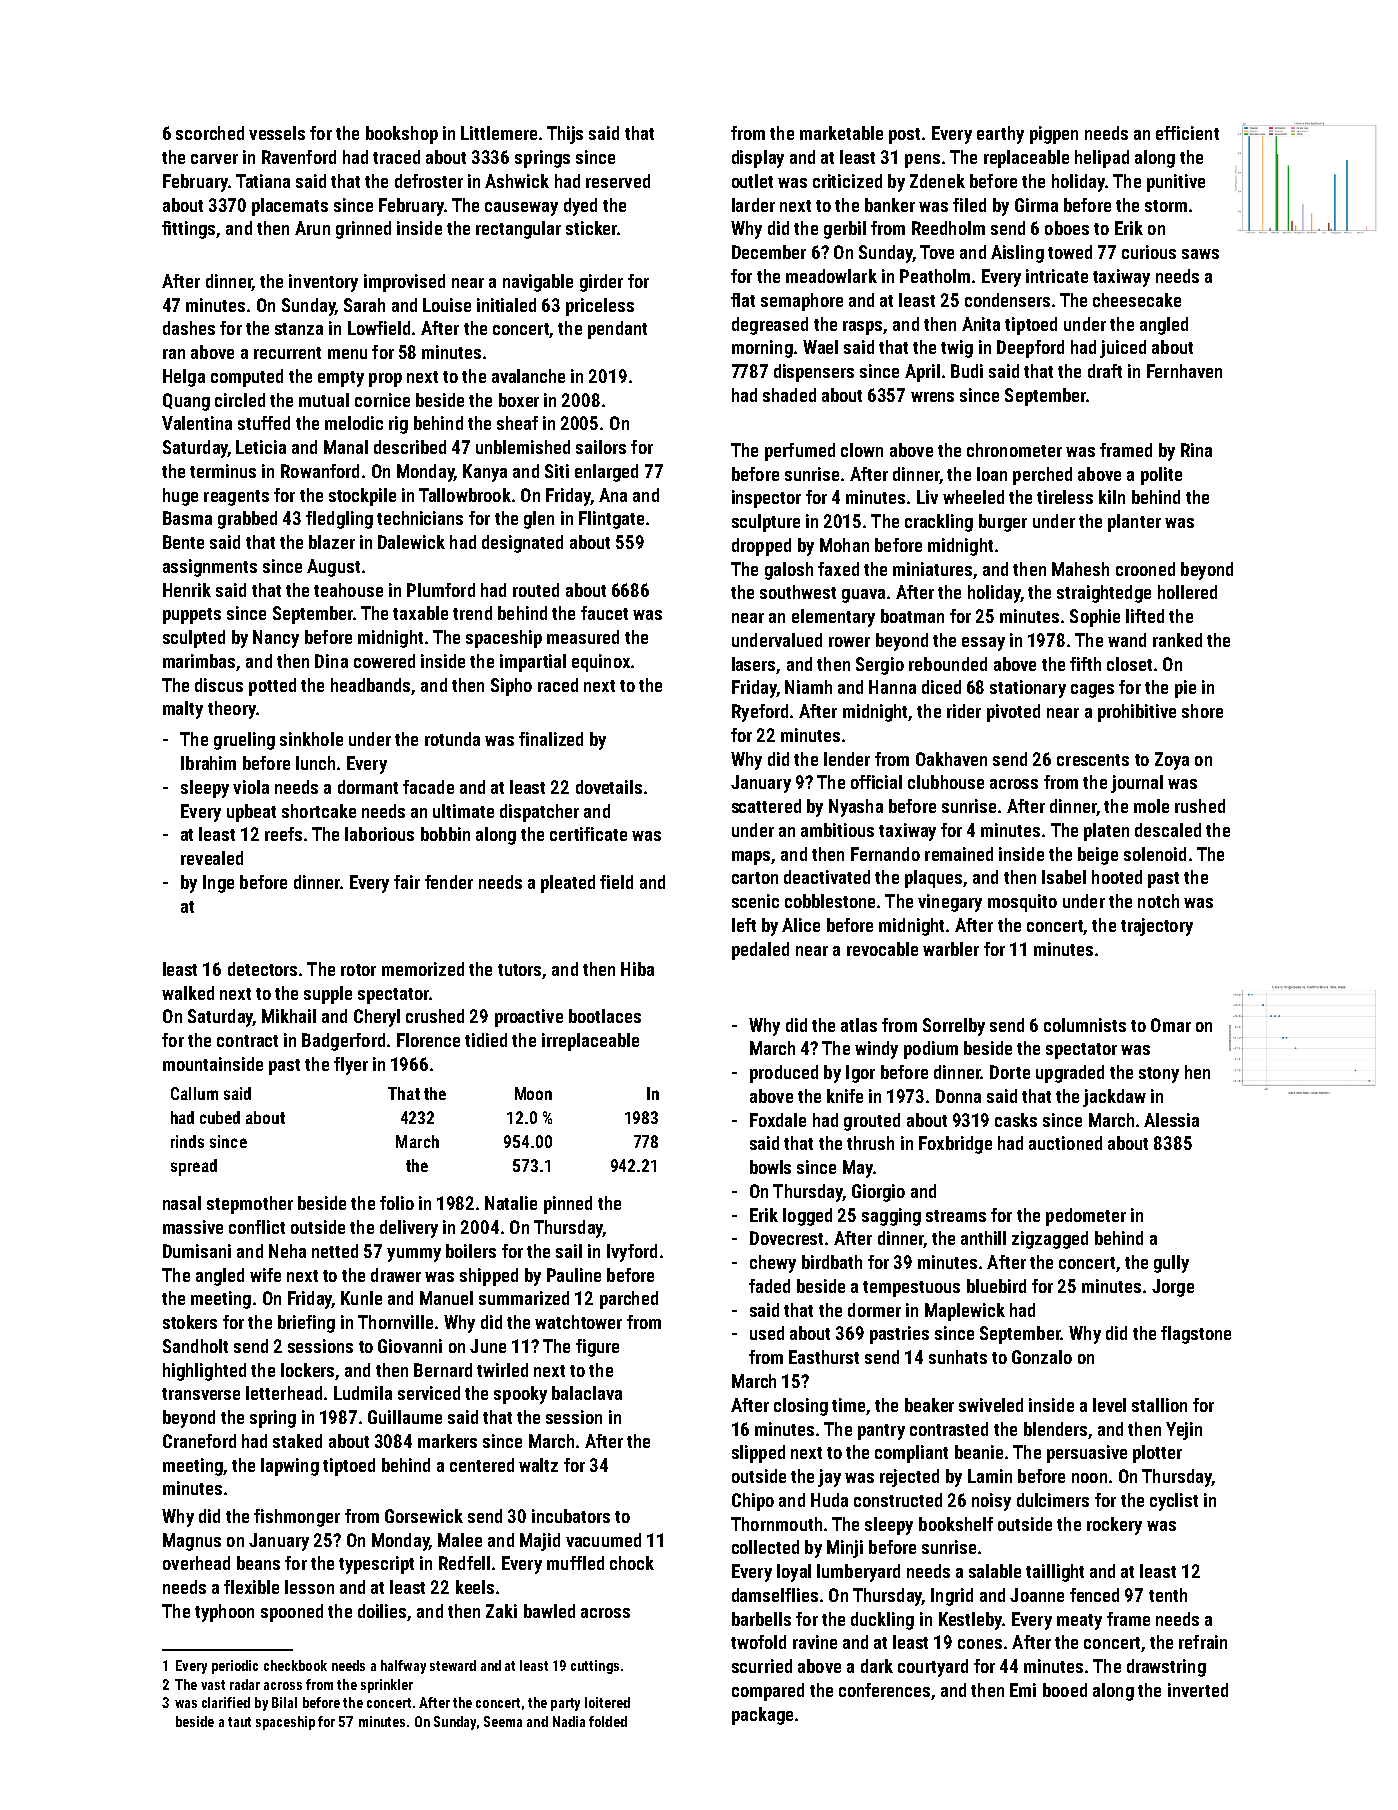  Describe the element at coordinates (402, 135) in the image. I see `bookshop` at that location.
